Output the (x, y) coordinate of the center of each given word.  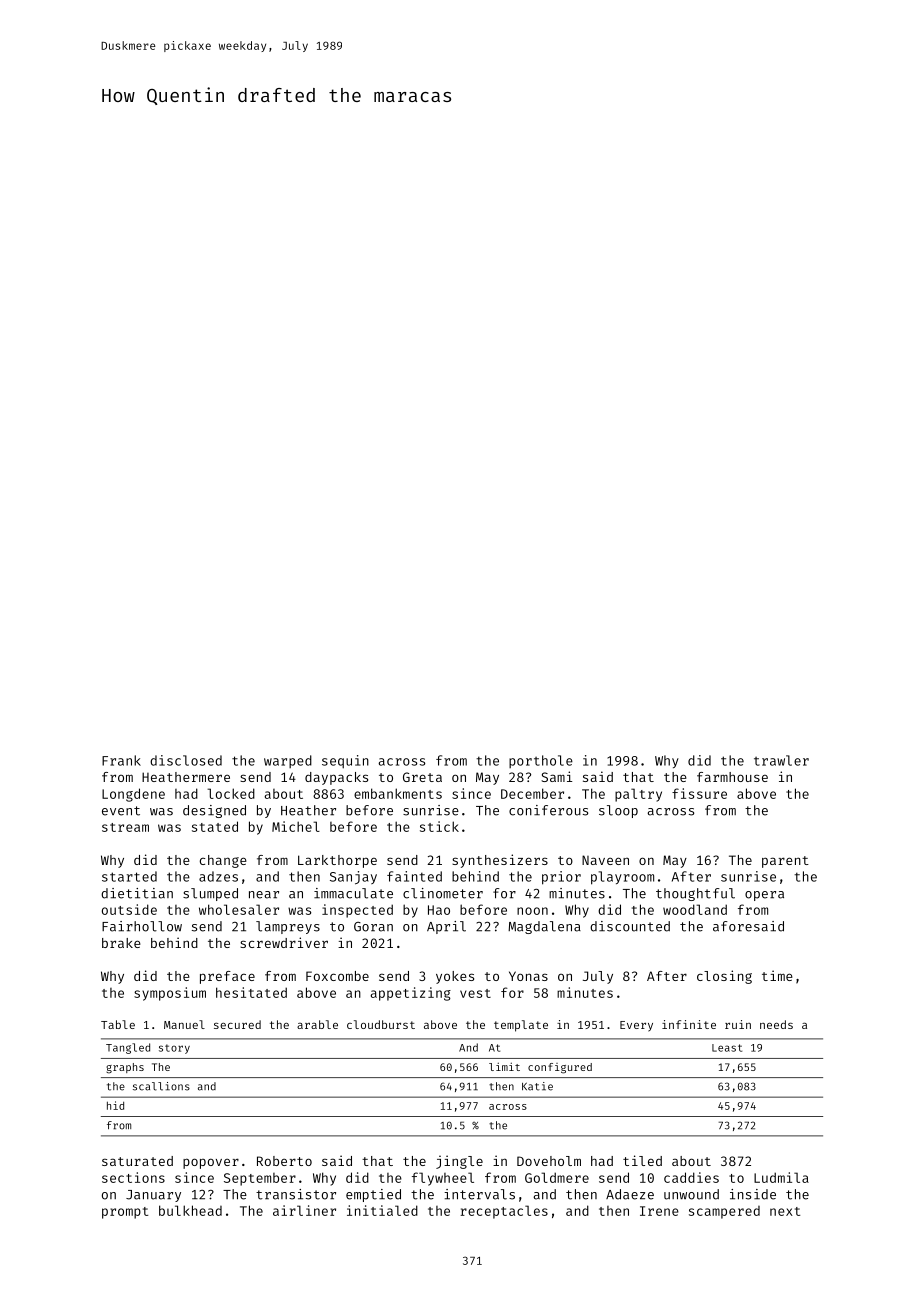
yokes (455, 977)
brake (121, 943)
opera (764, 896)
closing (724, 977)
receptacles (504, 1212)
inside (753, 1194)
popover (211, 1163)
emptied (373, 1195)
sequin (345, 762)
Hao (439, 910)
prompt (125, 1213)
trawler (781, 760)
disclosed (186, 760)
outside (129, 909)
